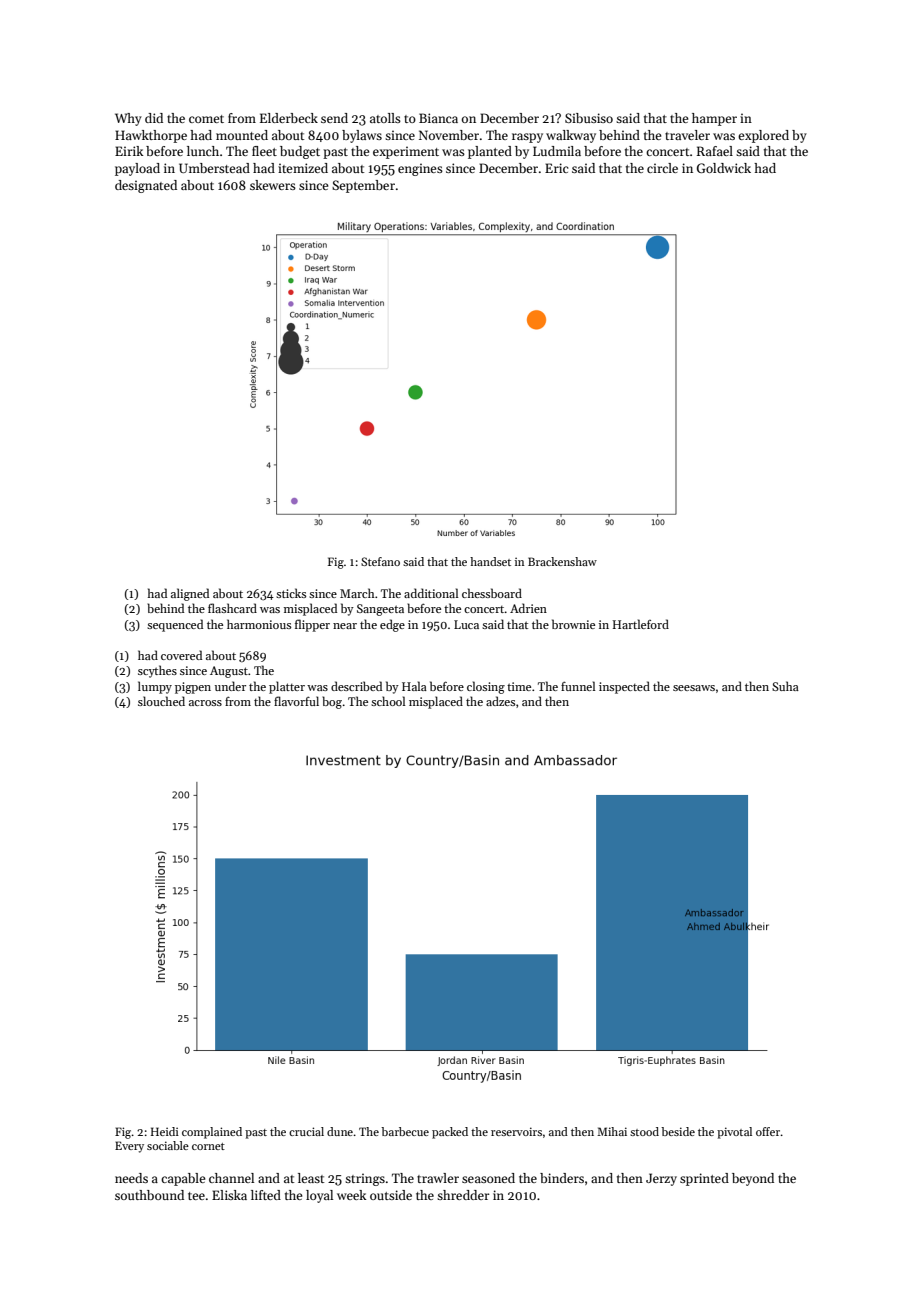 The image size is (924, 1308). Describe the element at coordinates (414, 686) in the screenshot. I see `Hala` at that location.
